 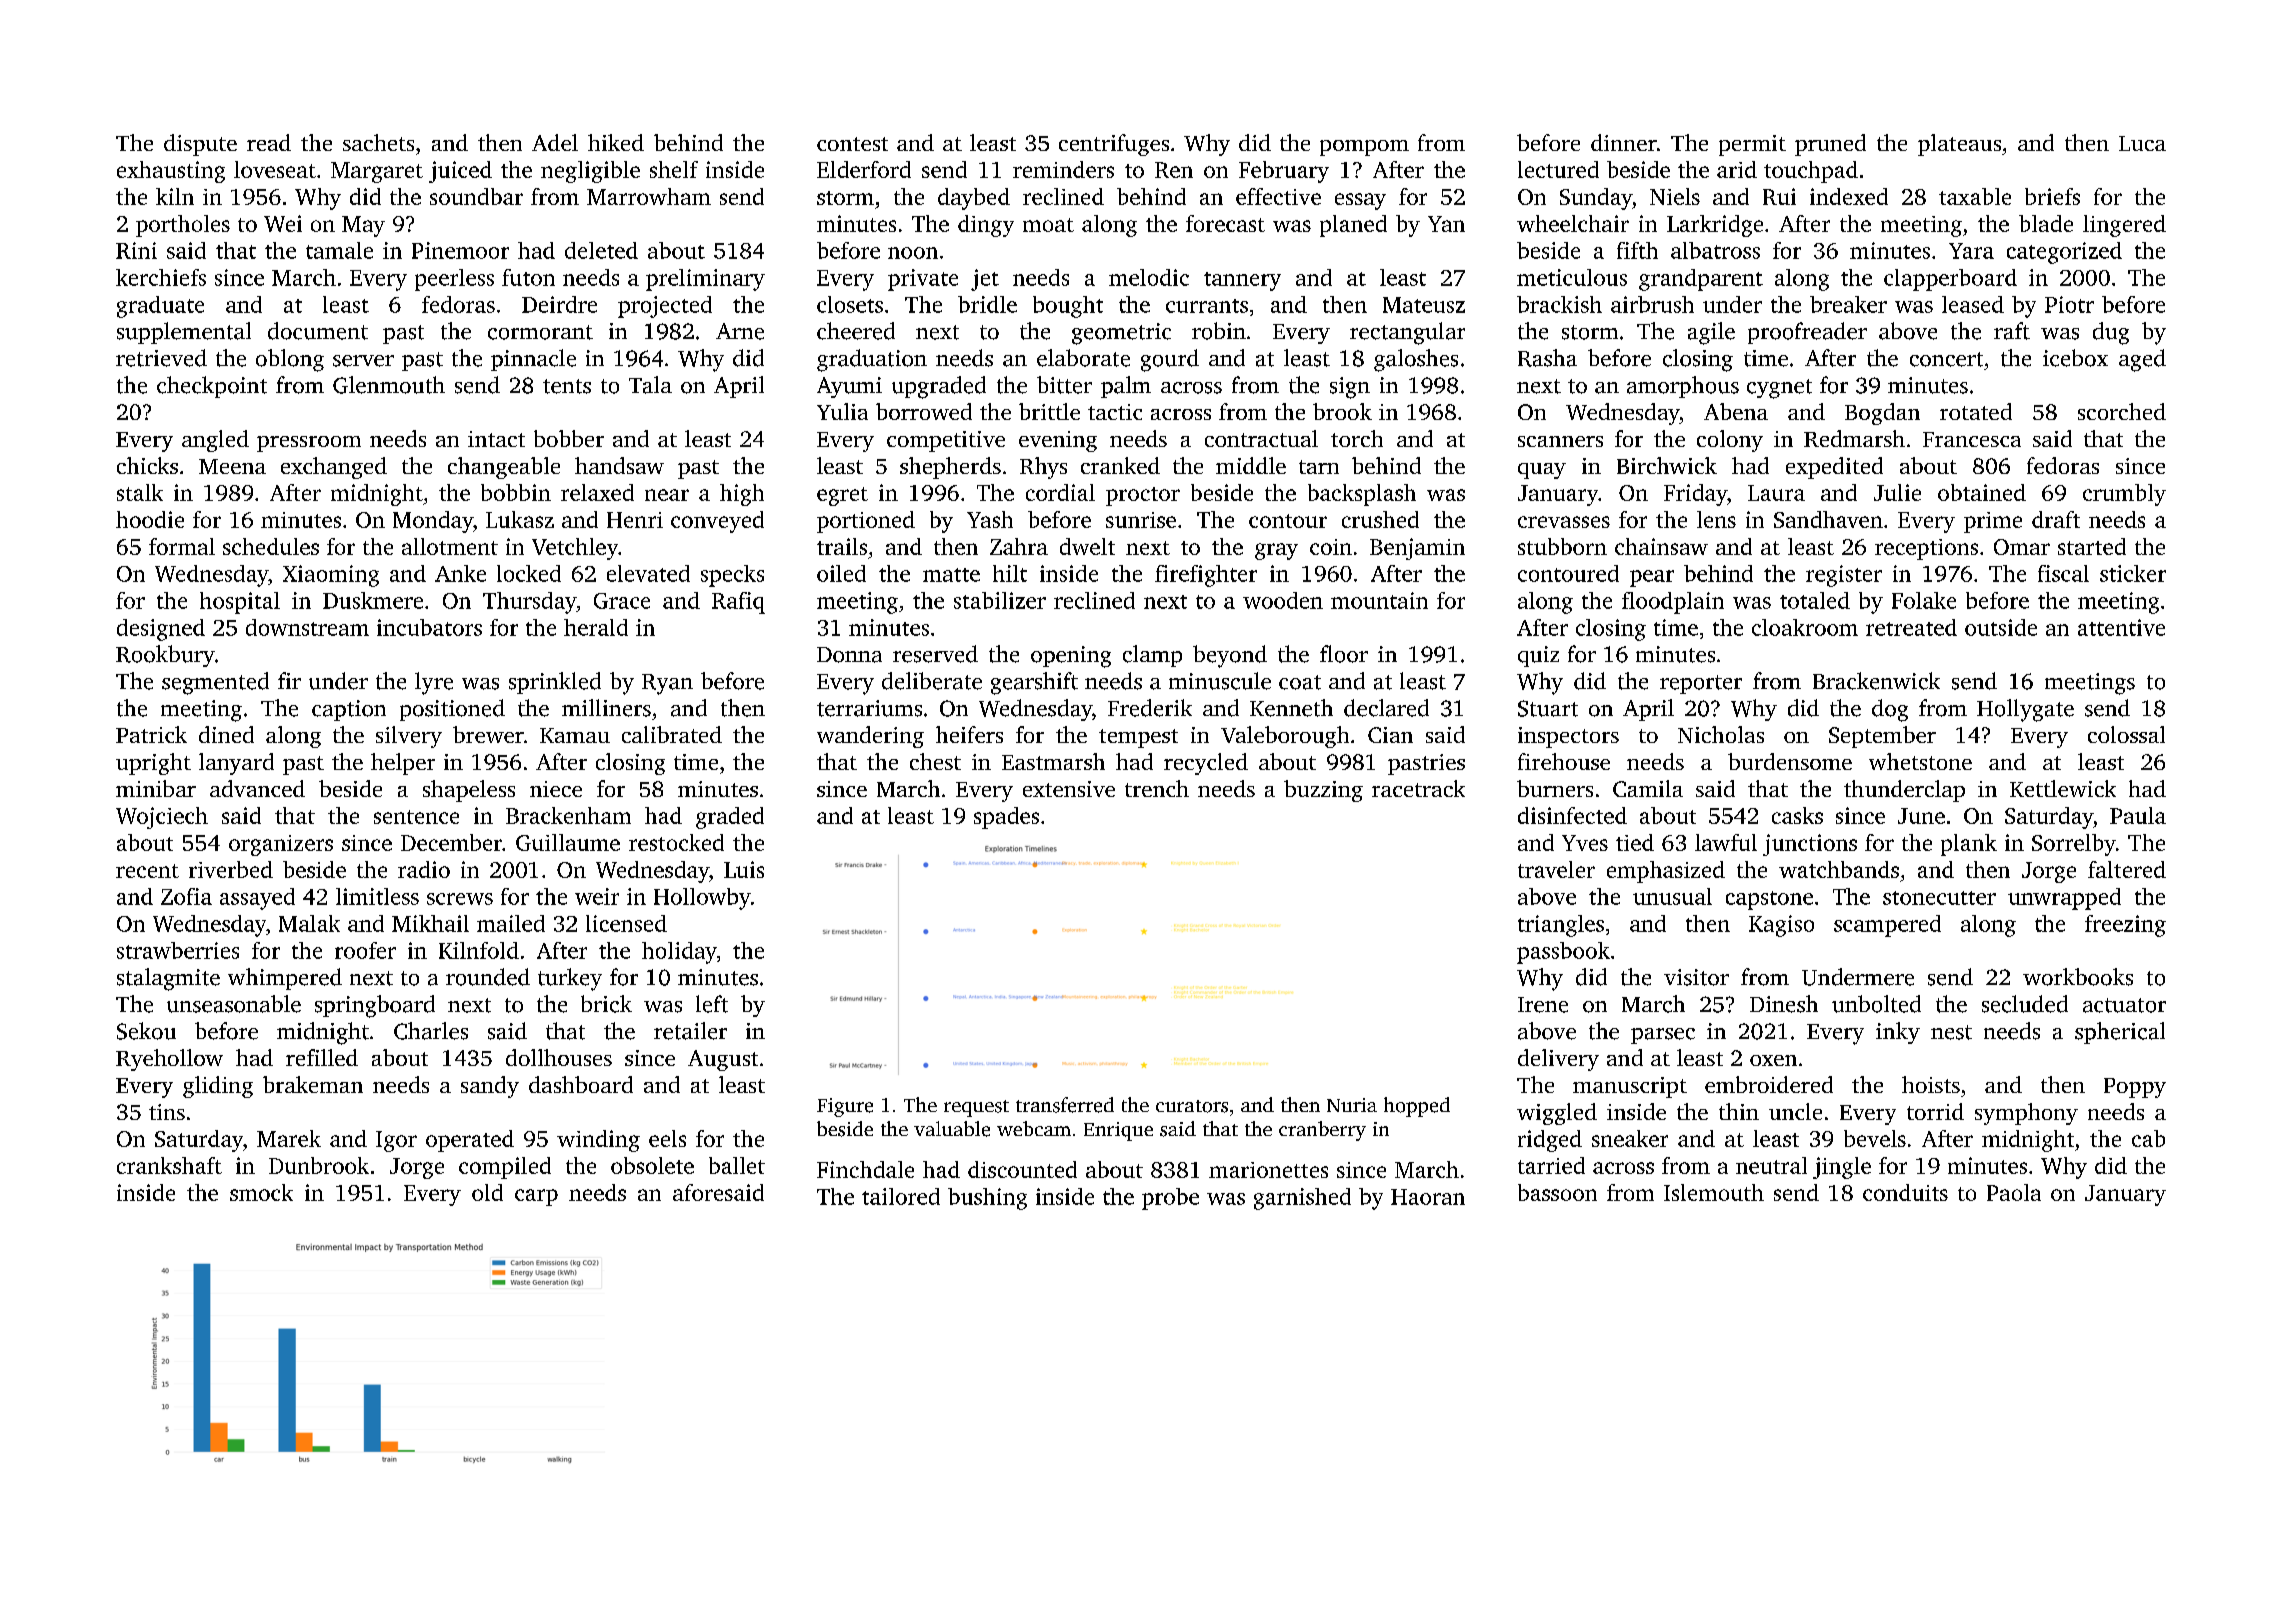 What do you see at coordinates (1736, 411) in the page?
I see `Abena` at bounding box center [1736, 411].
